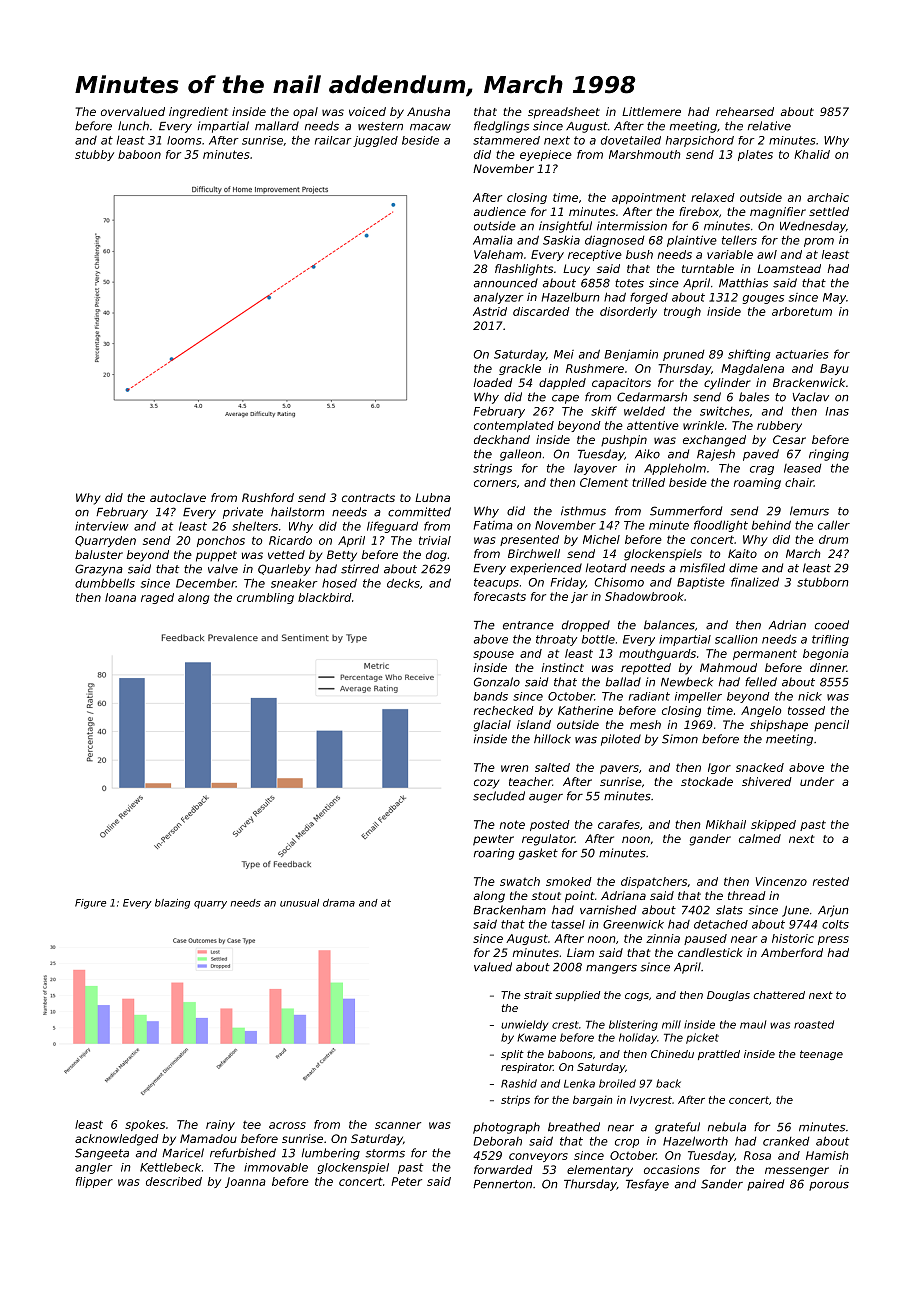  What do you see at coordinates (722, 1184) in the page?
I see `Sander` at bounding box center [722, 1184].
